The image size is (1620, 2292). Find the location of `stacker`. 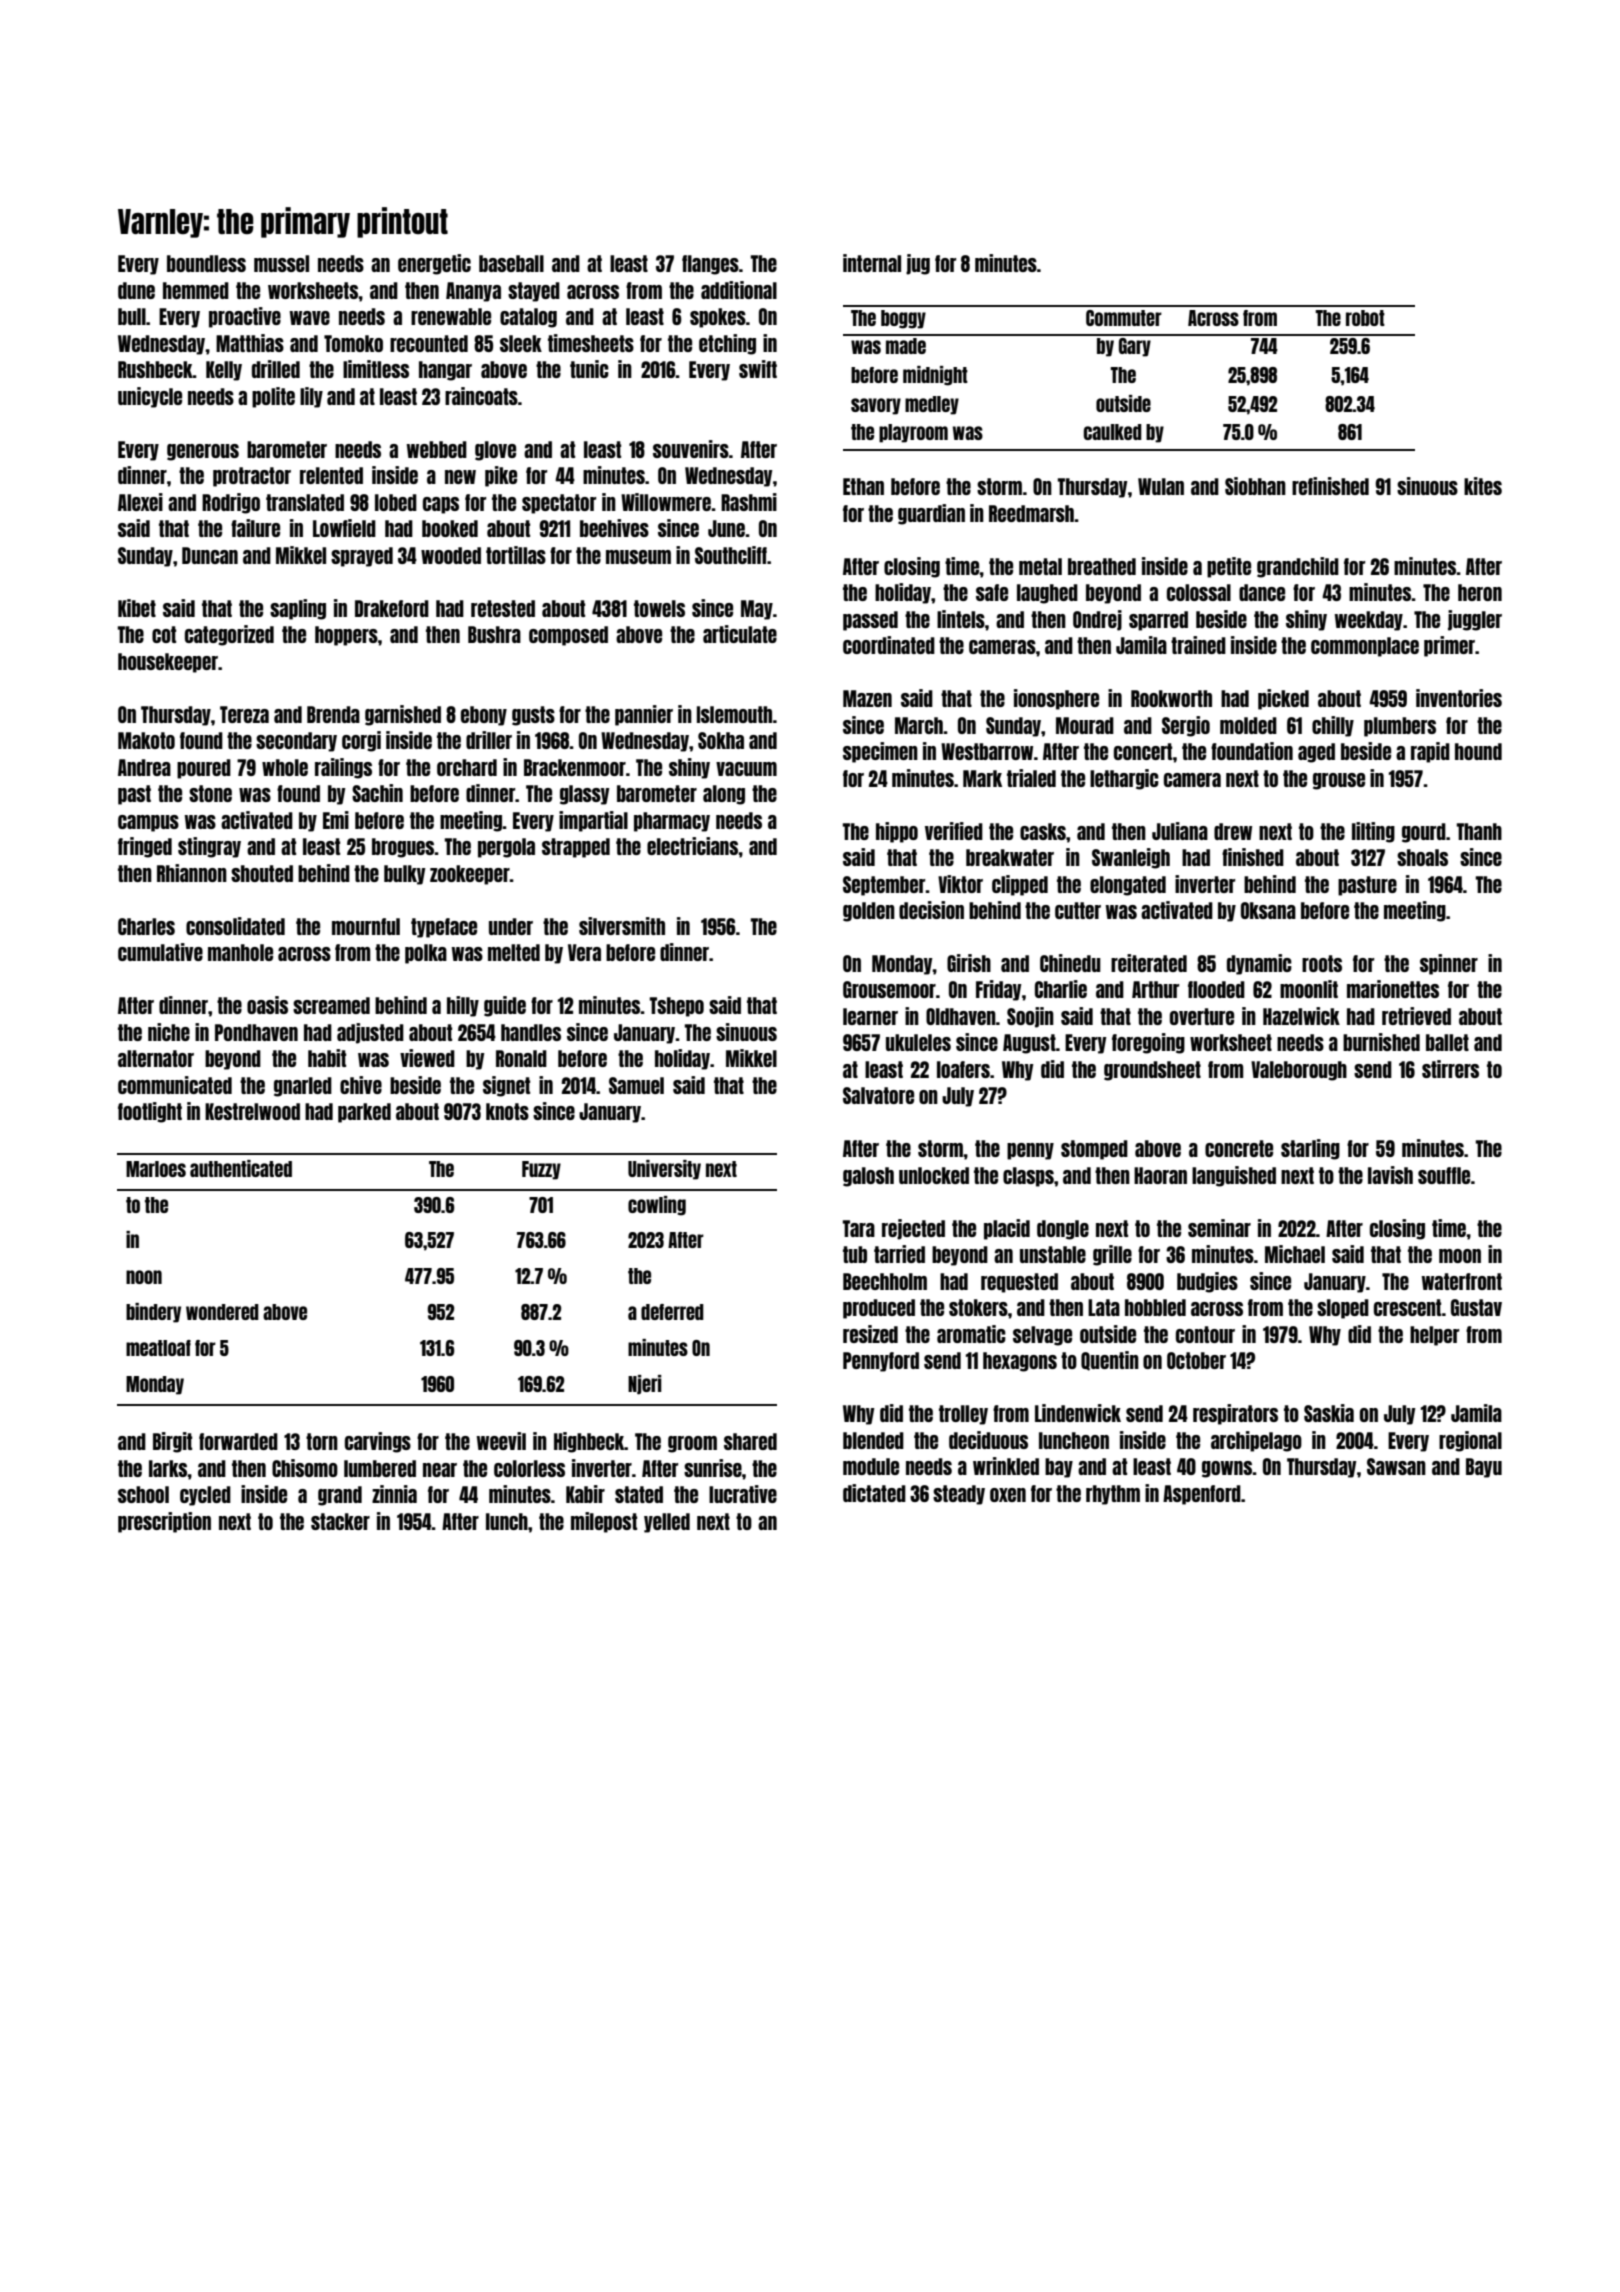

stacker is located at coordinates (340, 1521).
